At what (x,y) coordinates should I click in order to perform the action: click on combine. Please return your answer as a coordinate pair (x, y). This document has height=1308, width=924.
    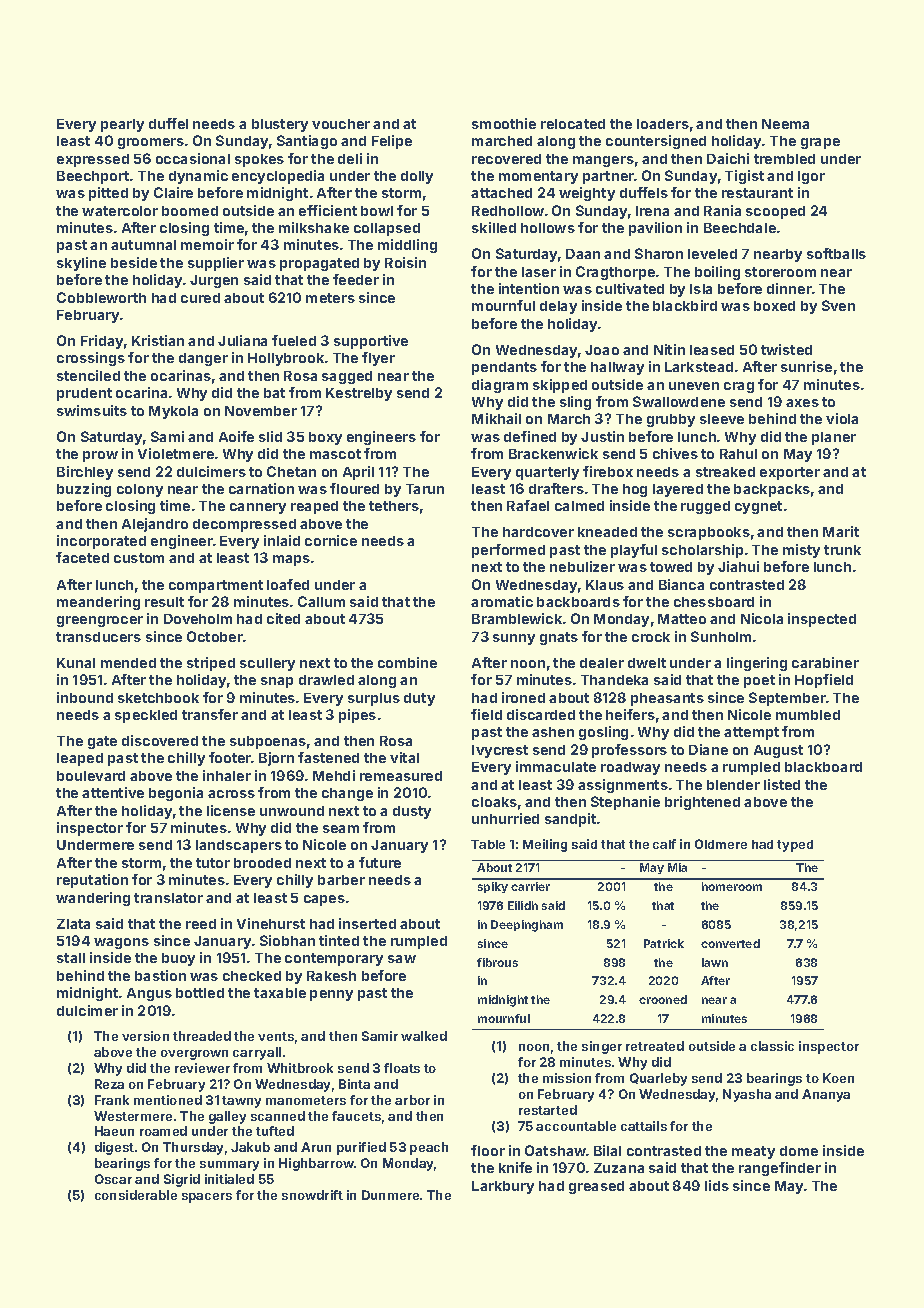
    Looking at the image, I should click on (407, 662).
